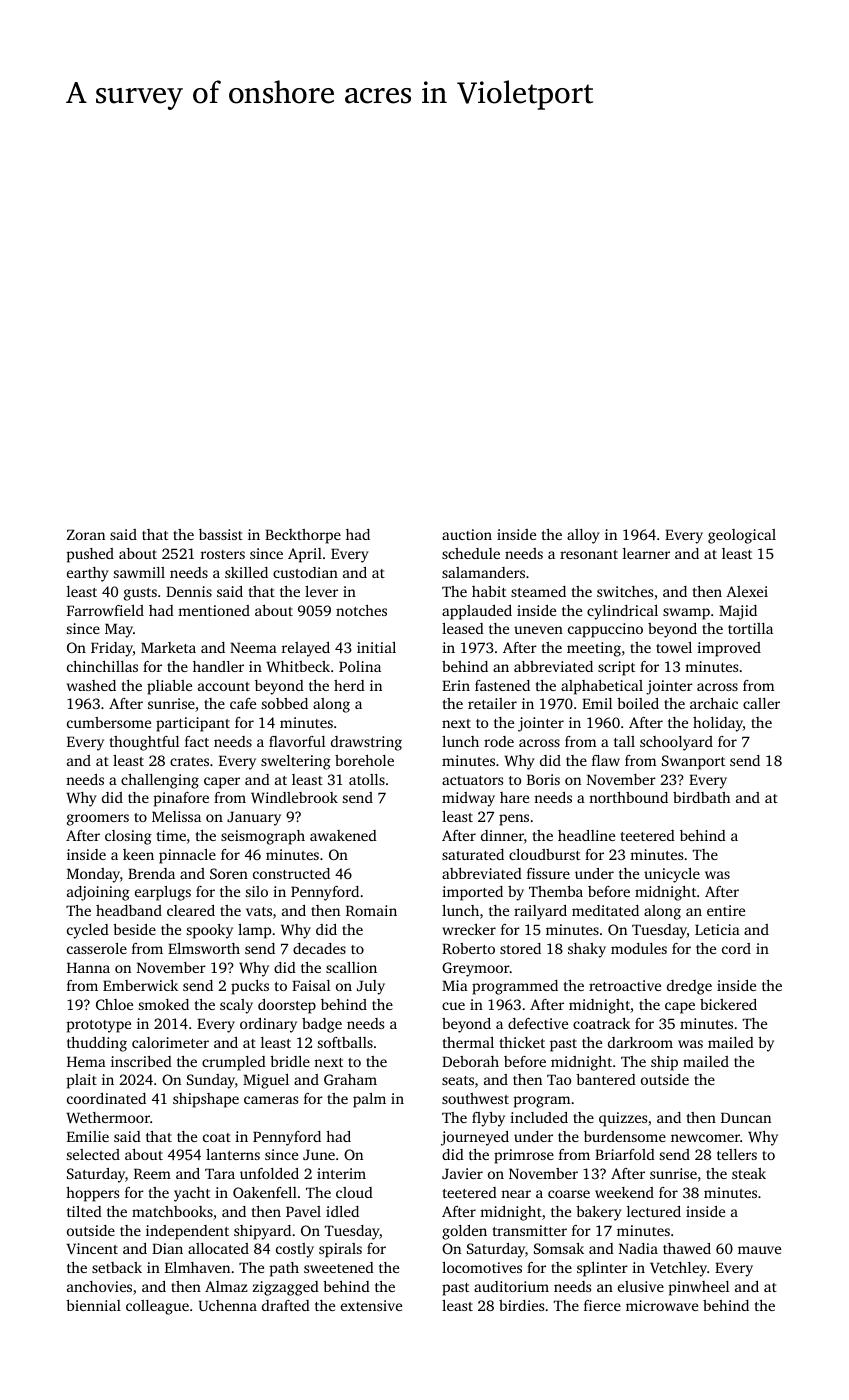 This page has width=849, height=1400. What do you see at coordinates (141, 1061) in the page?
I see `inscribed` at bounding box center [141, 1061].
